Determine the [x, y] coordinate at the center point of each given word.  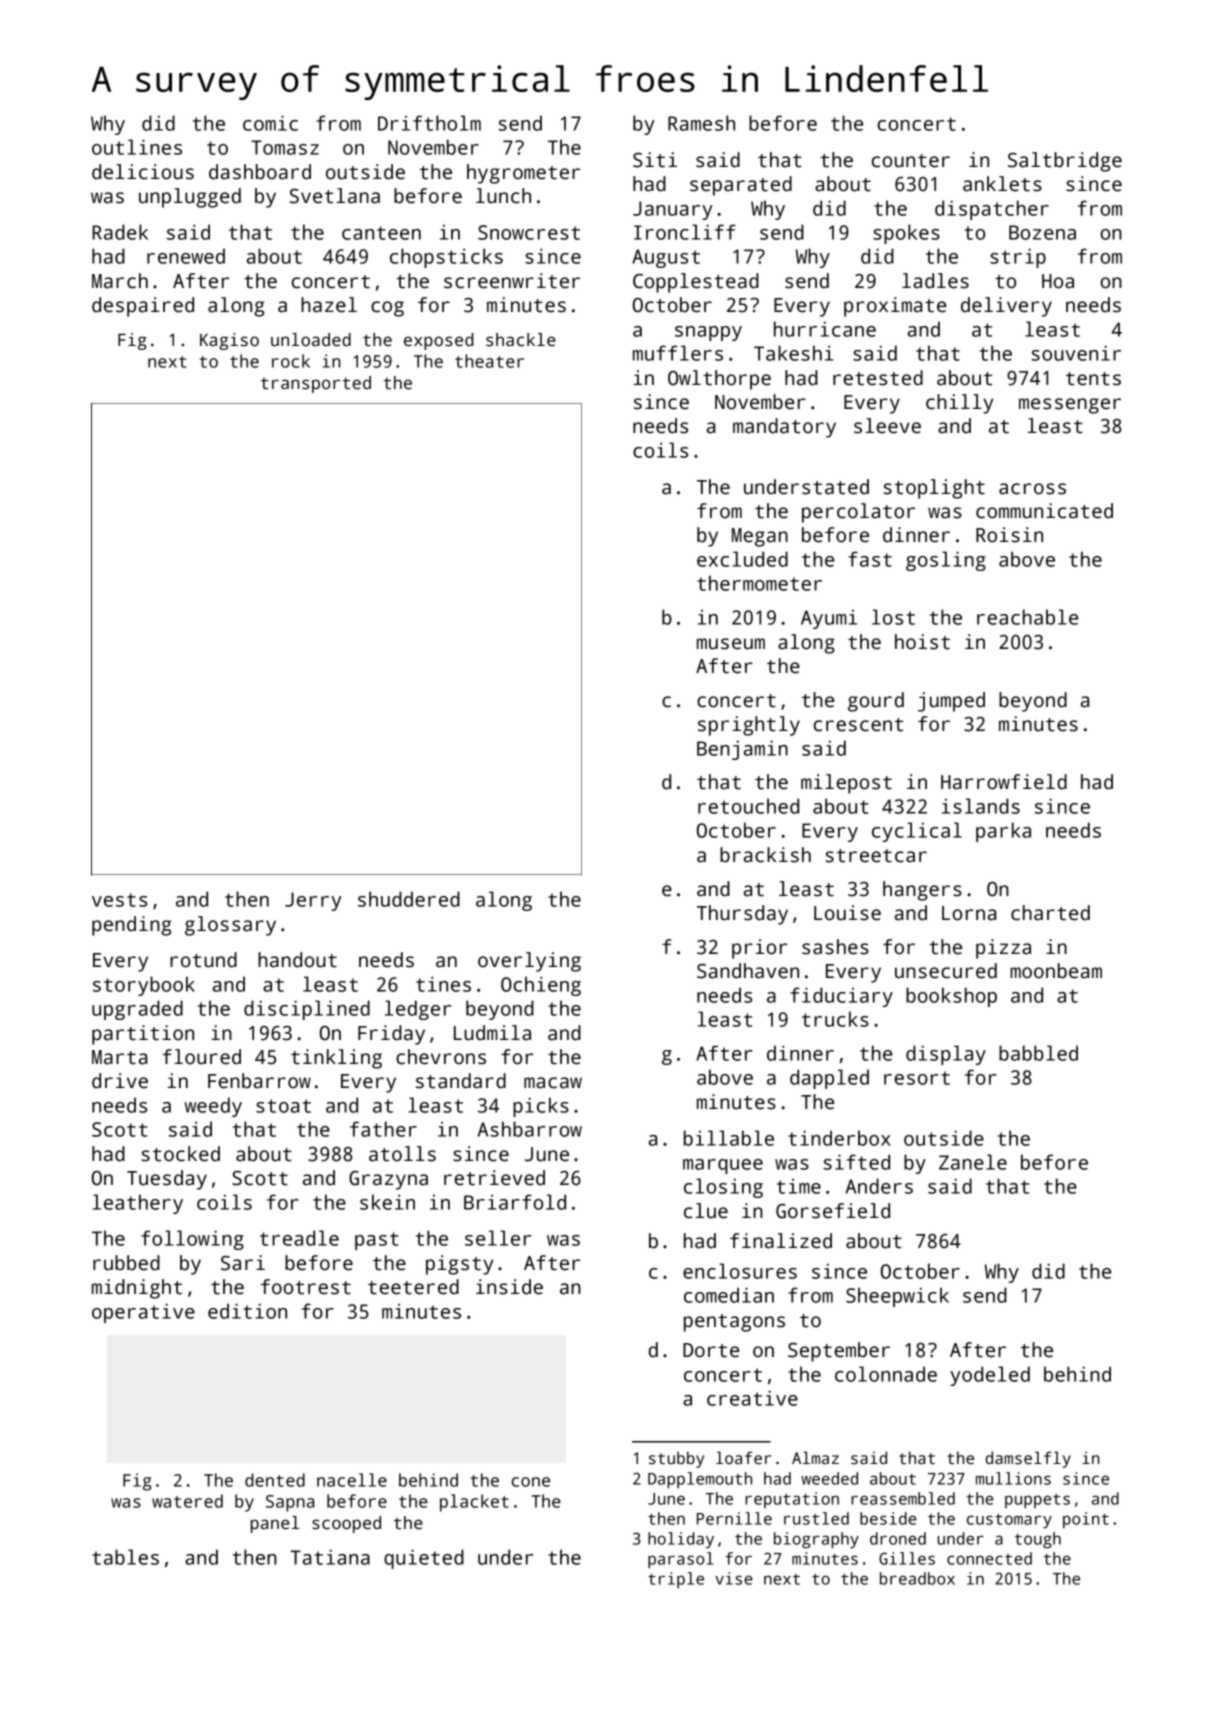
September [839, 1352]
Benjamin [742, 750]
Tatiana [330, 1557]
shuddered [409, 899]
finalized [781, 1241]
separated [741, 186]
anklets [1002, 184]
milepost [846, 784]
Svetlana [335, 196]
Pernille [734, 1518]
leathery [138, 1204]
